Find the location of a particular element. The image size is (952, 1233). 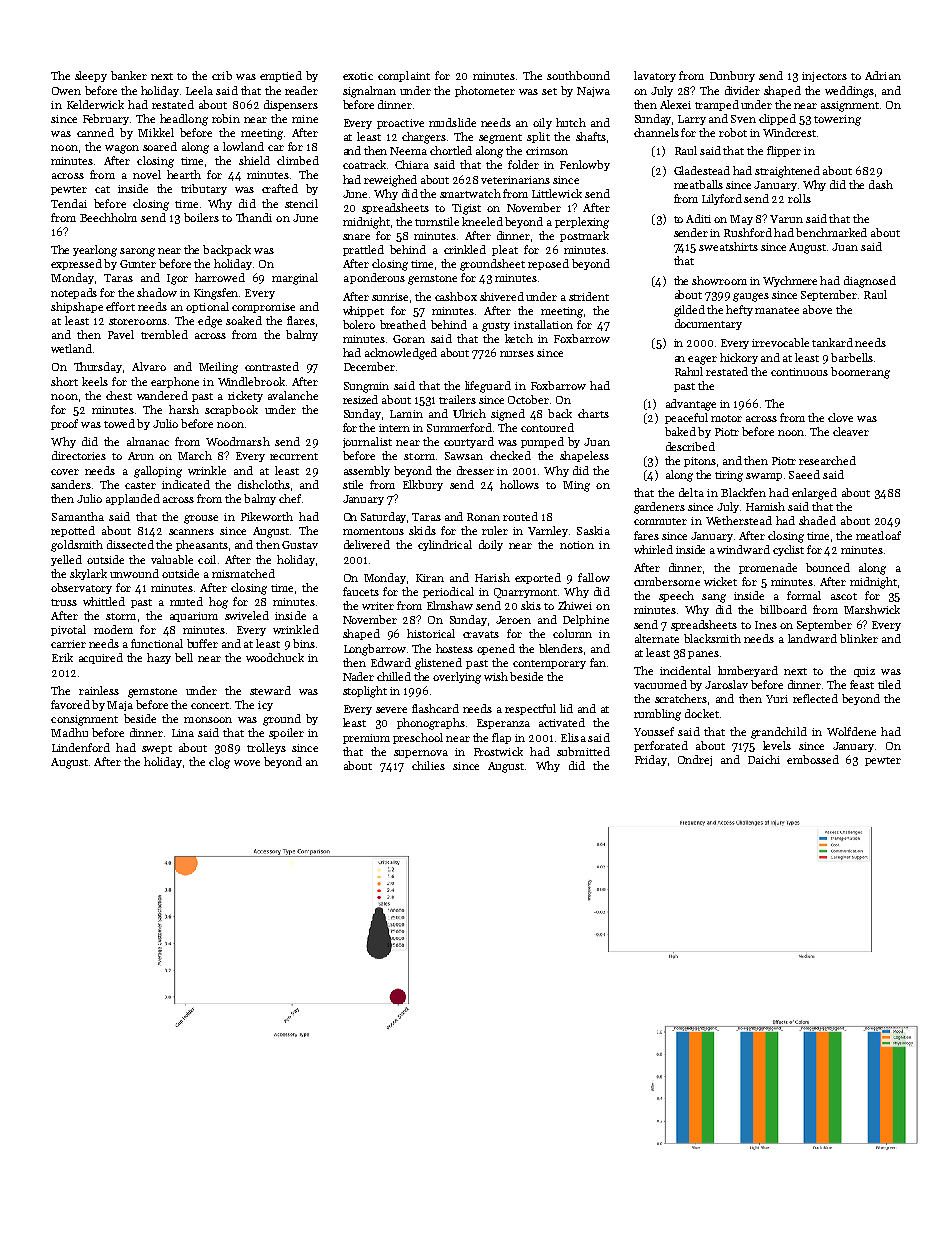

truss is located at coordinates (64, 602).
